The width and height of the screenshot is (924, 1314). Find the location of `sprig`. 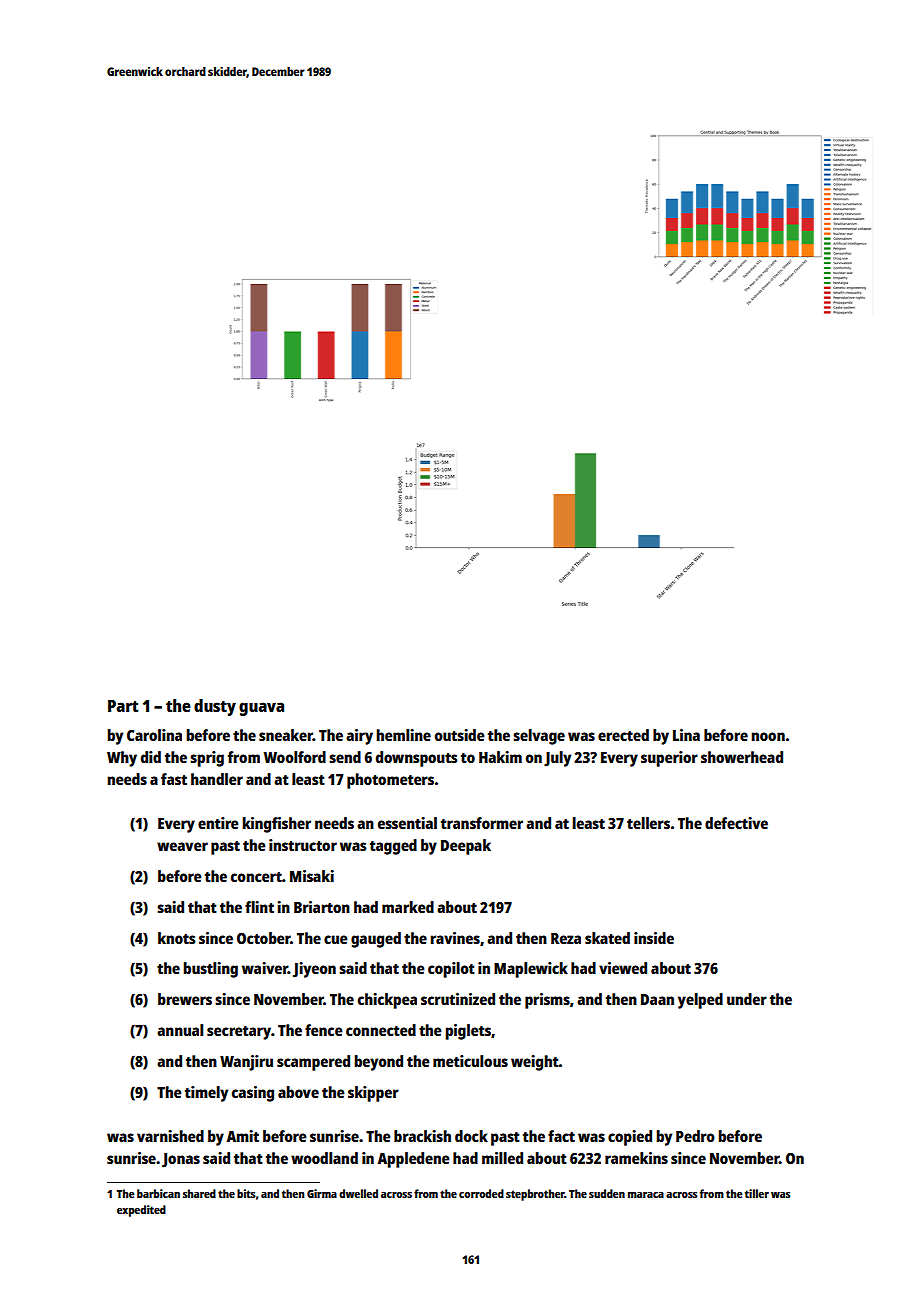

sprig is located at coordinates (207, 759).
